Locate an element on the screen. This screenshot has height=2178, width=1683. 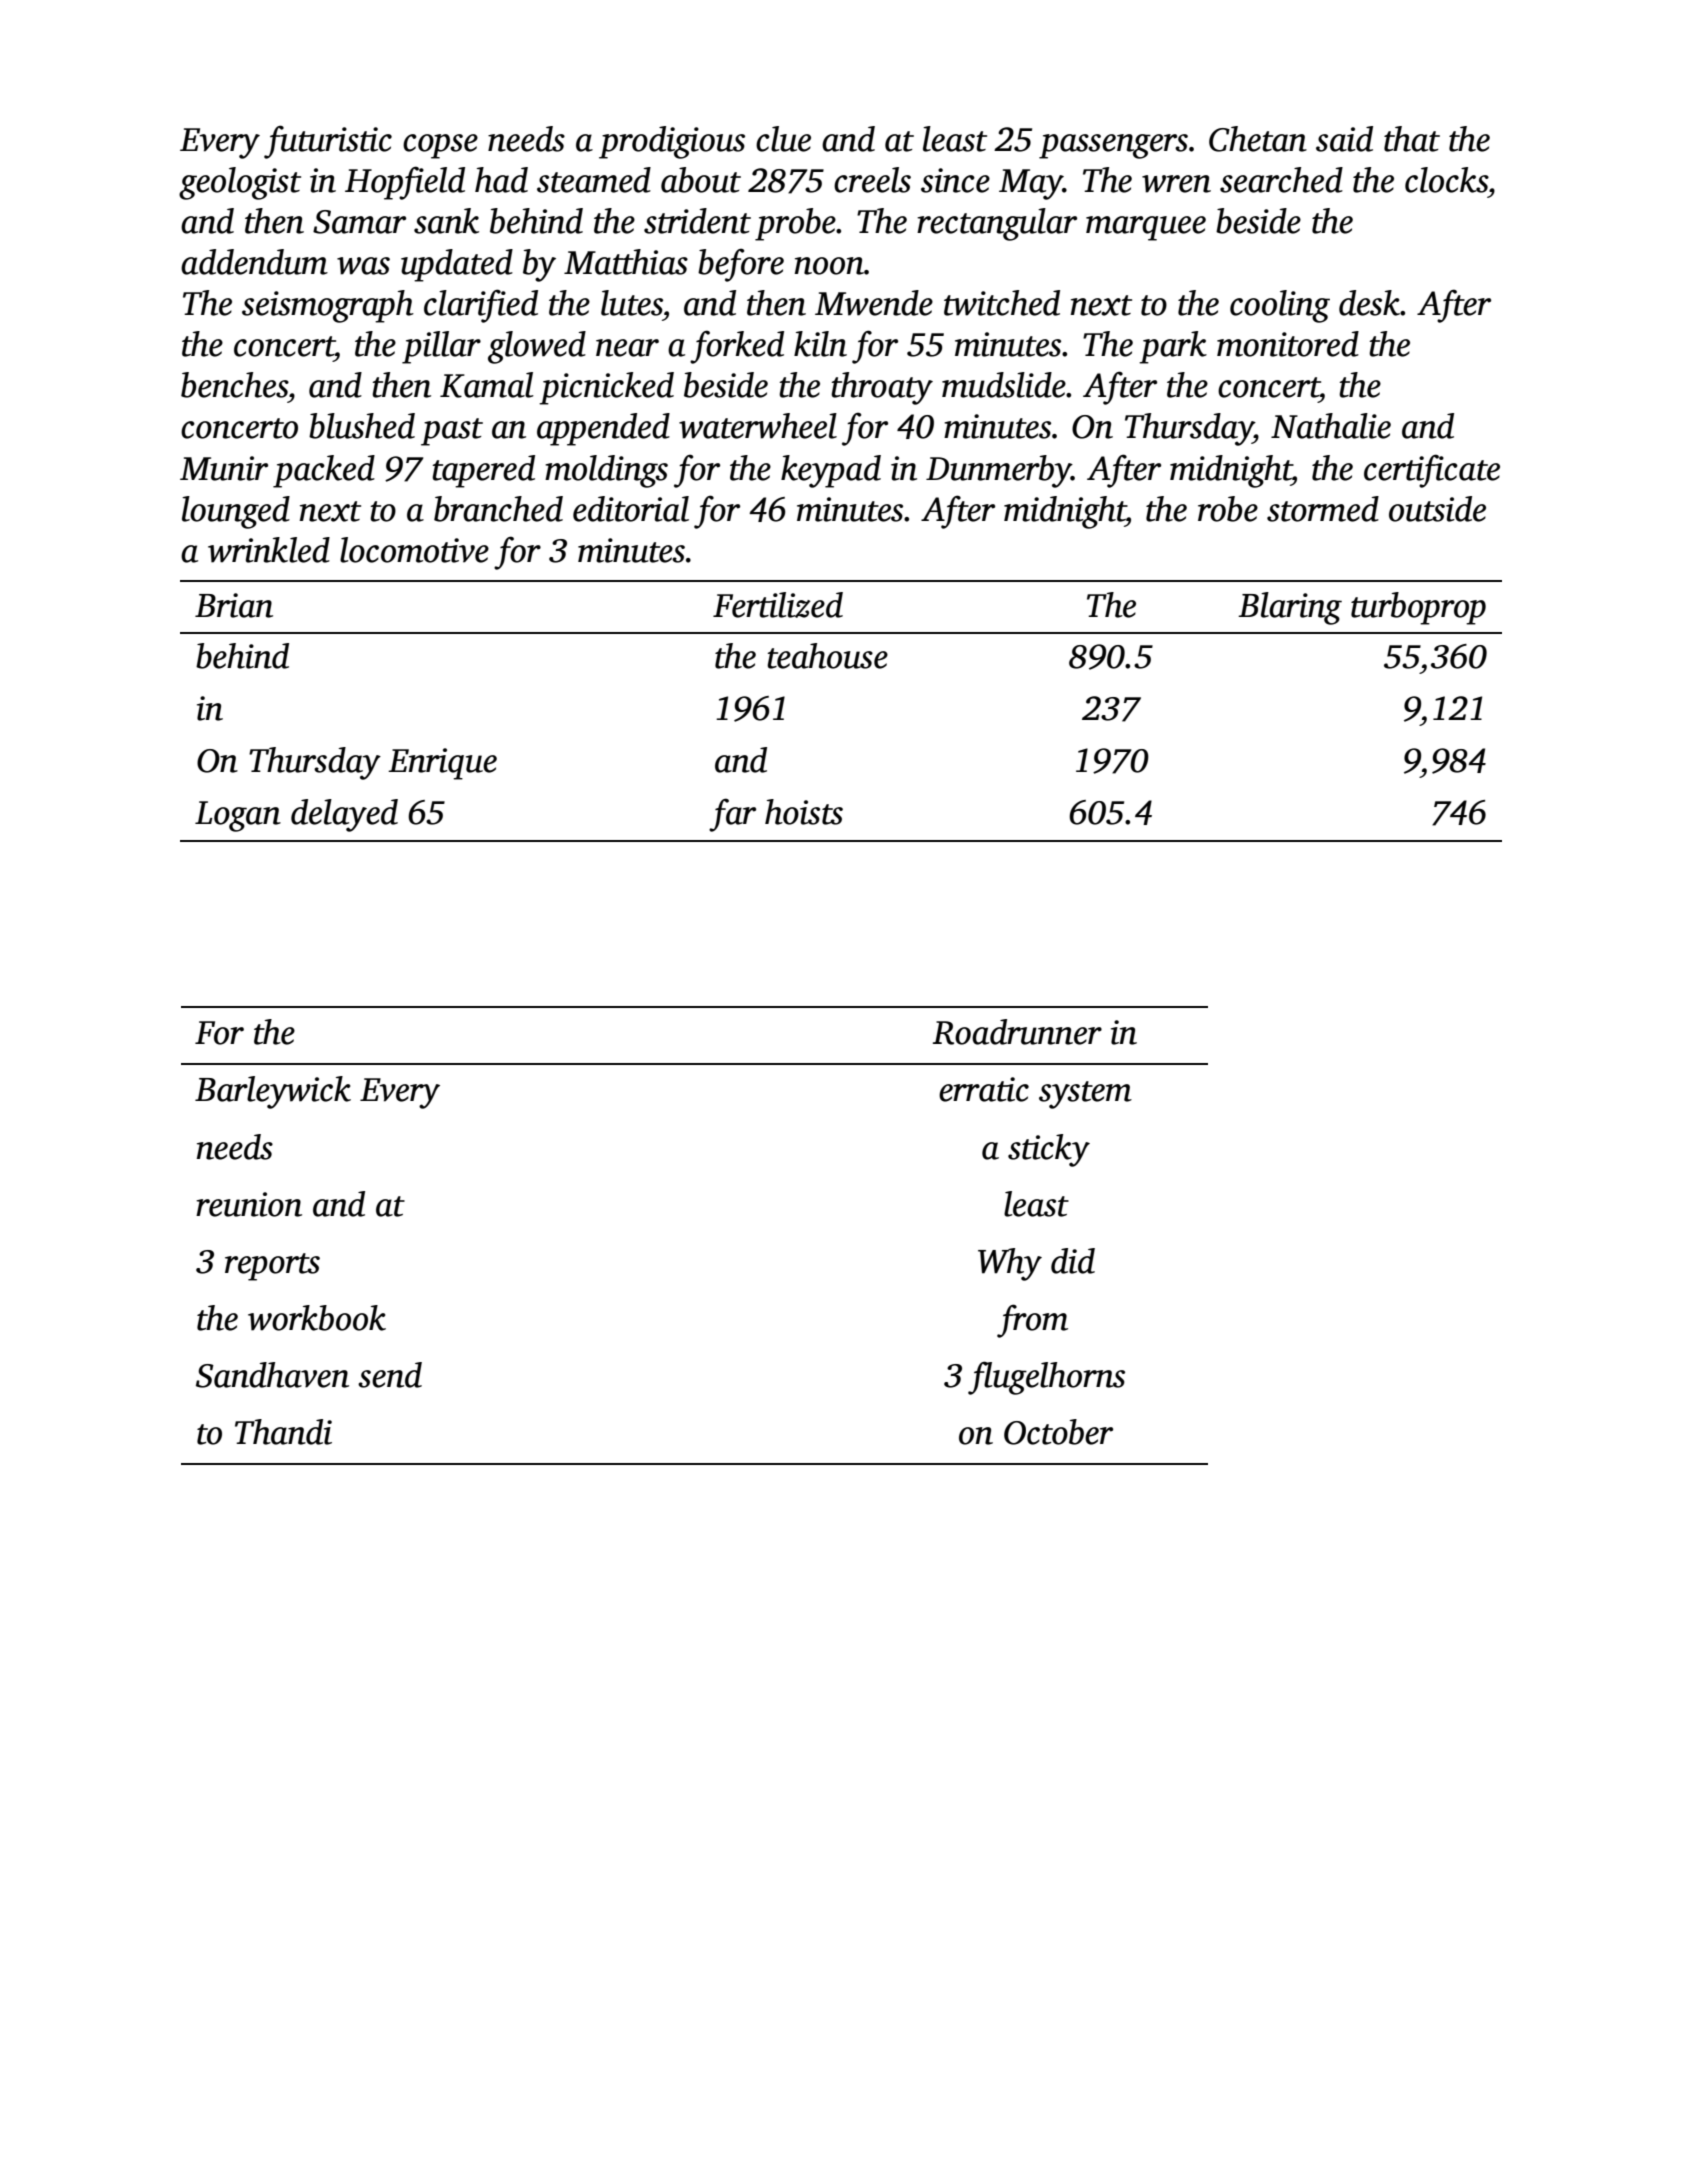
hoists is located at coordinates (804, 812).
